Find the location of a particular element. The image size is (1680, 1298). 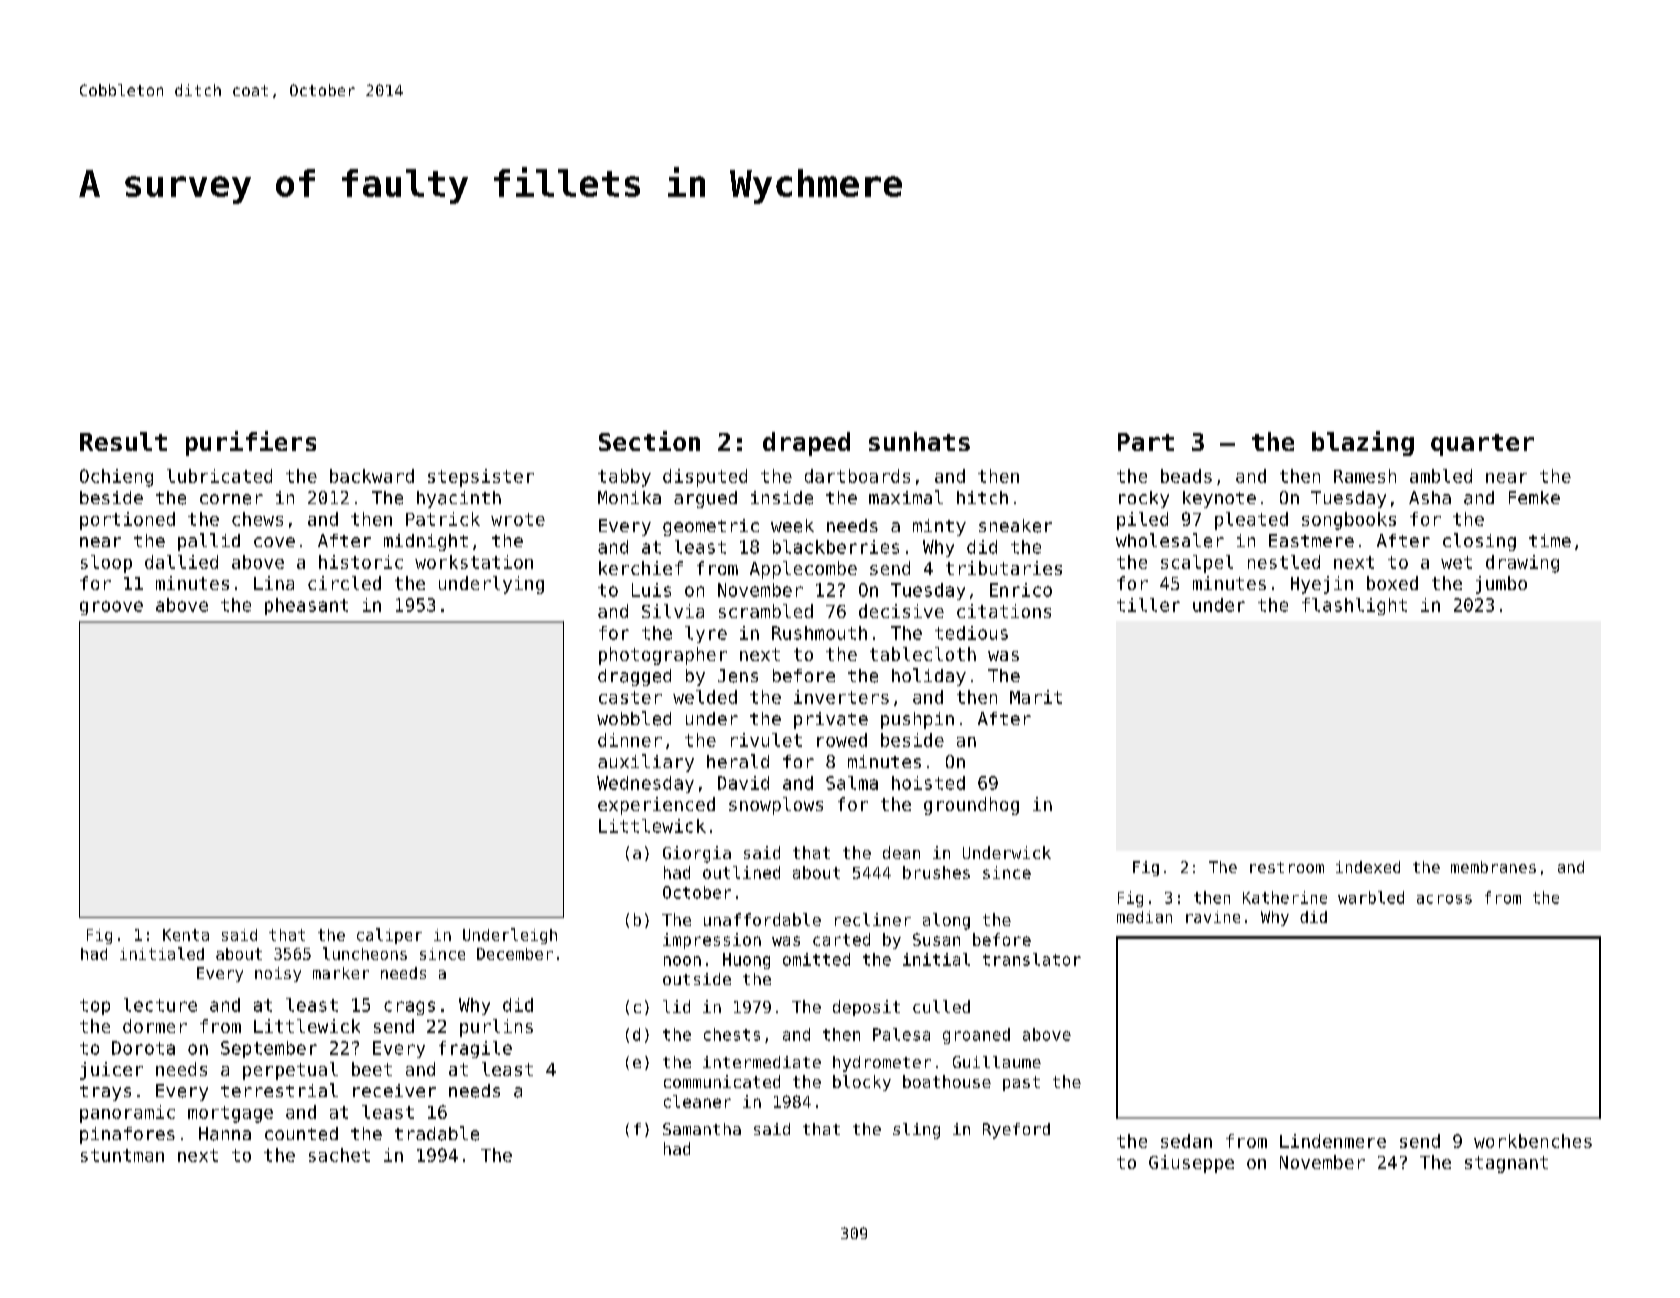

sunhats is located at coordinates (919, 441).
